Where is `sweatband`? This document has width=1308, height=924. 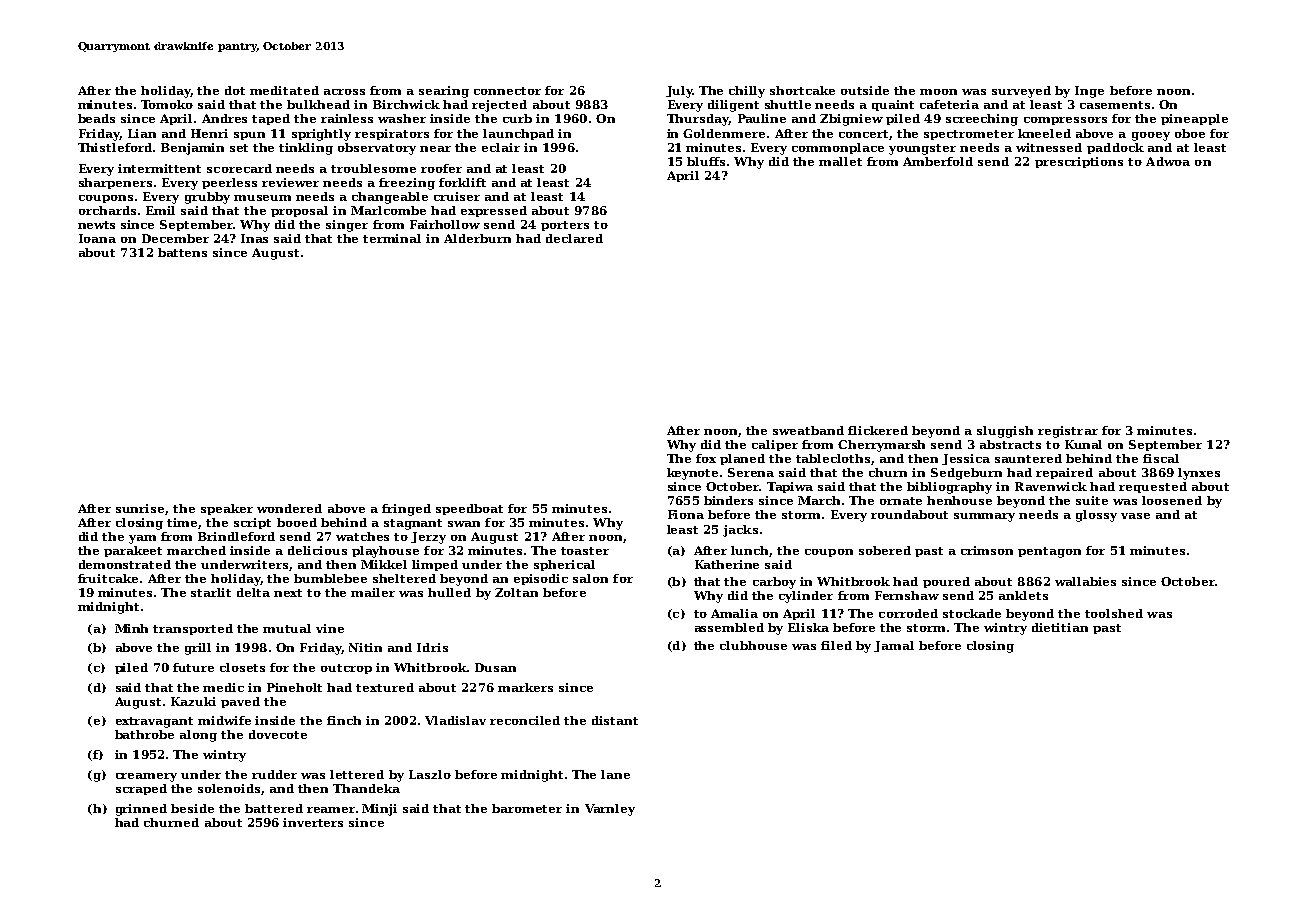 sweatband is located at coordinates (808, 430).
